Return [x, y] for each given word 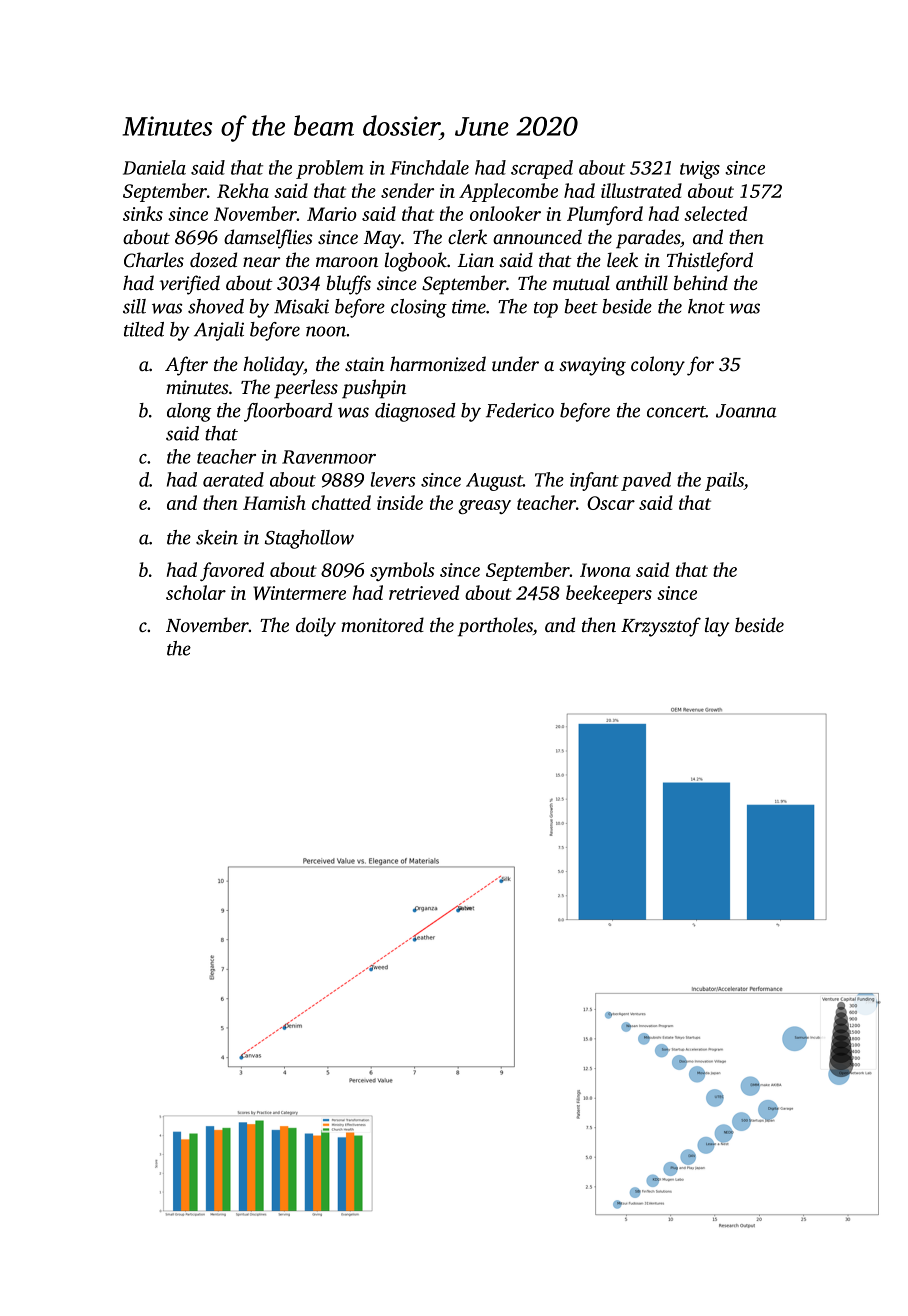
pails [724, 481]
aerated [233, 479]
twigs [700, 170]
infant [594, 481]
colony [658, 366]
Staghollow [309, 539]
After [186, 366]
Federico [520, 410]
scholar [196, 592]
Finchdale [429, 167]
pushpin [374, 389]
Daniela [154, 167]
